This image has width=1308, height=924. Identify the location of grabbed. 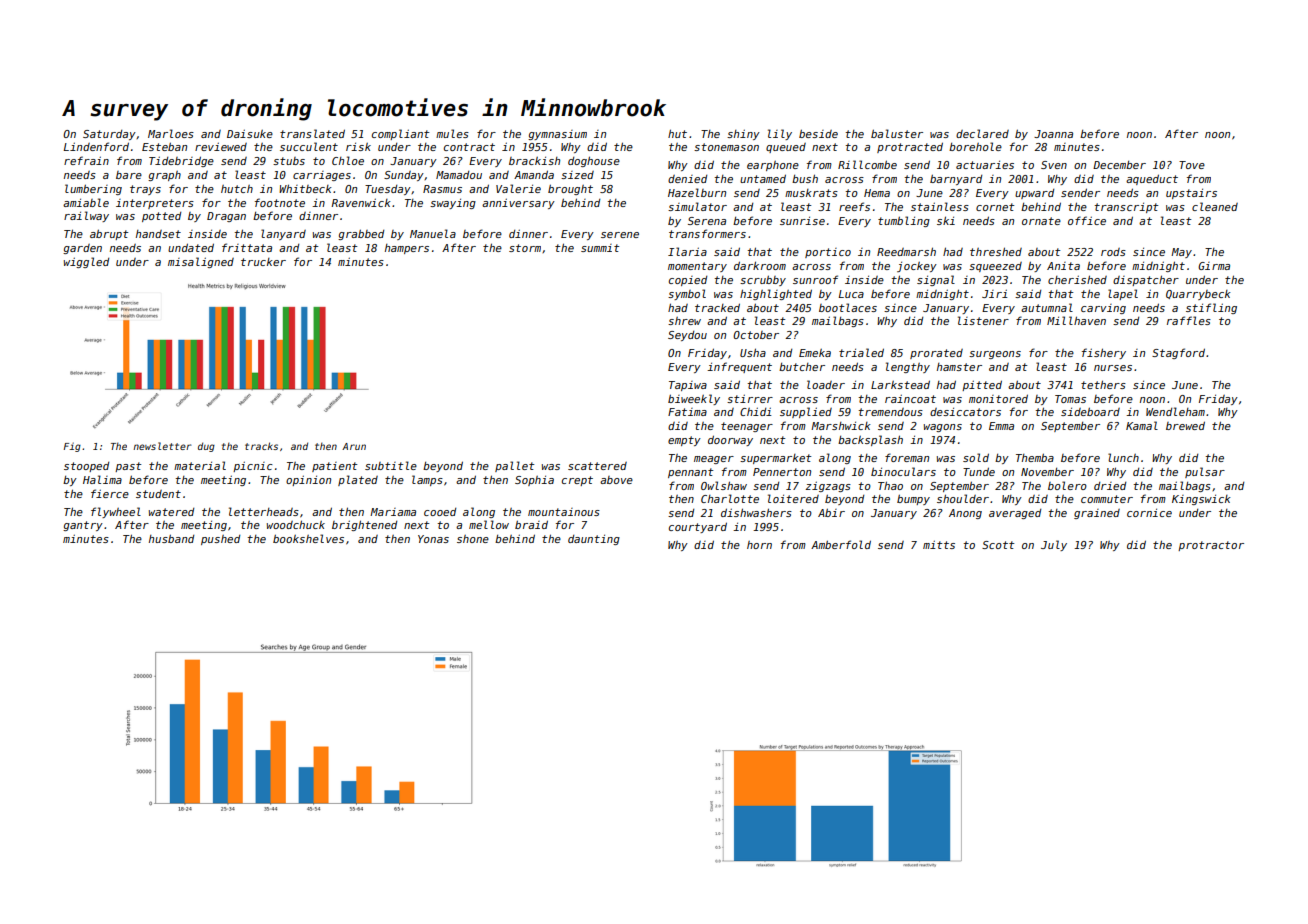
(361, 234).
